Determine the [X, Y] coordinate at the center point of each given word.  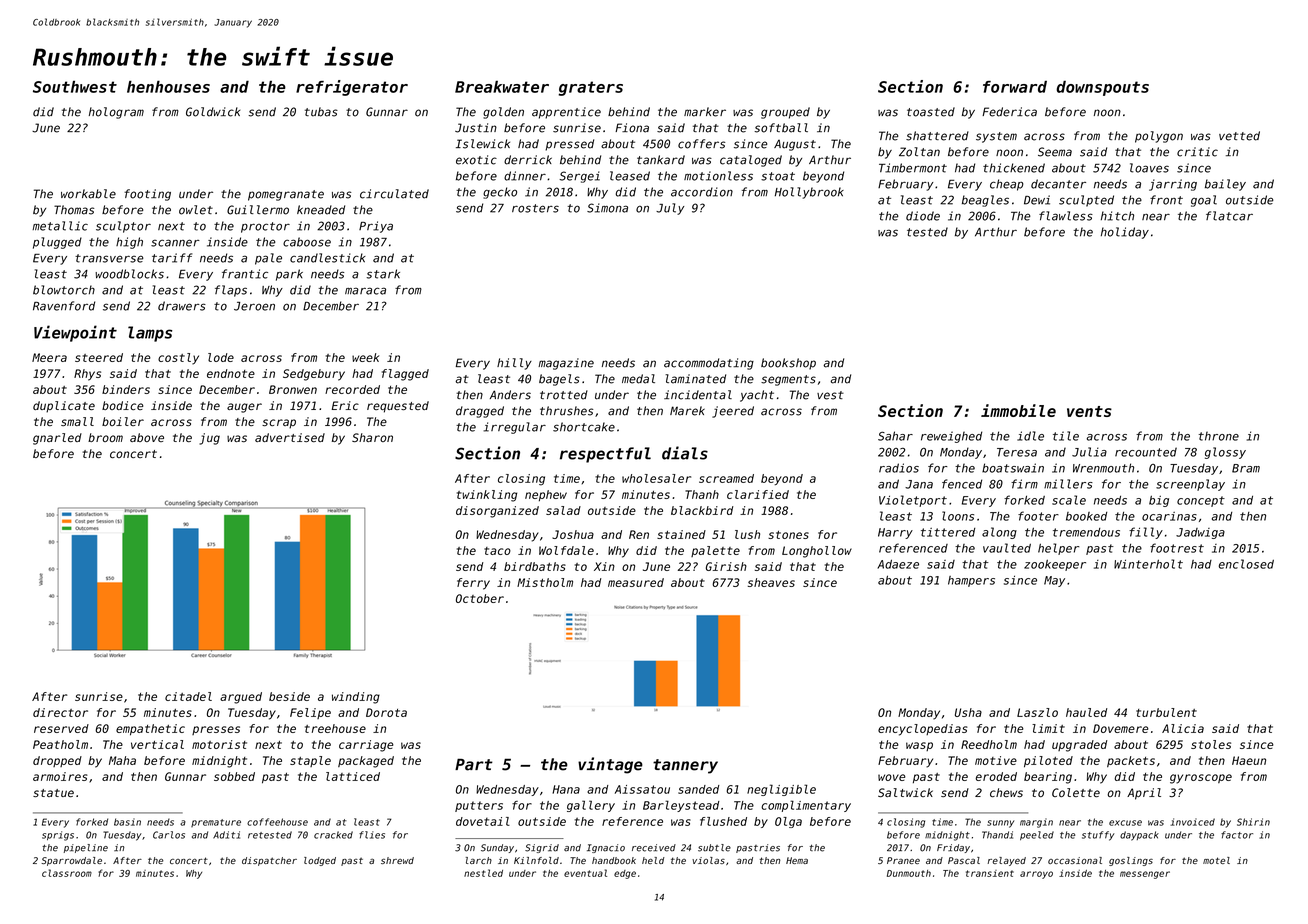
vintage [610, 765]
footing [147, 195]
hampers [971, 581]
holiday [1125, 233]
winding [356, 698]
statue [53, 793]
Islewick [483, 144]
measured [636, 582]
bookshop [788, 364]
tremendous [1086, 532]
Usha [968, 712]
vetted [1239, 136]
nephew [546, 495]
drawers [182, 306]
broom [105, 437]
